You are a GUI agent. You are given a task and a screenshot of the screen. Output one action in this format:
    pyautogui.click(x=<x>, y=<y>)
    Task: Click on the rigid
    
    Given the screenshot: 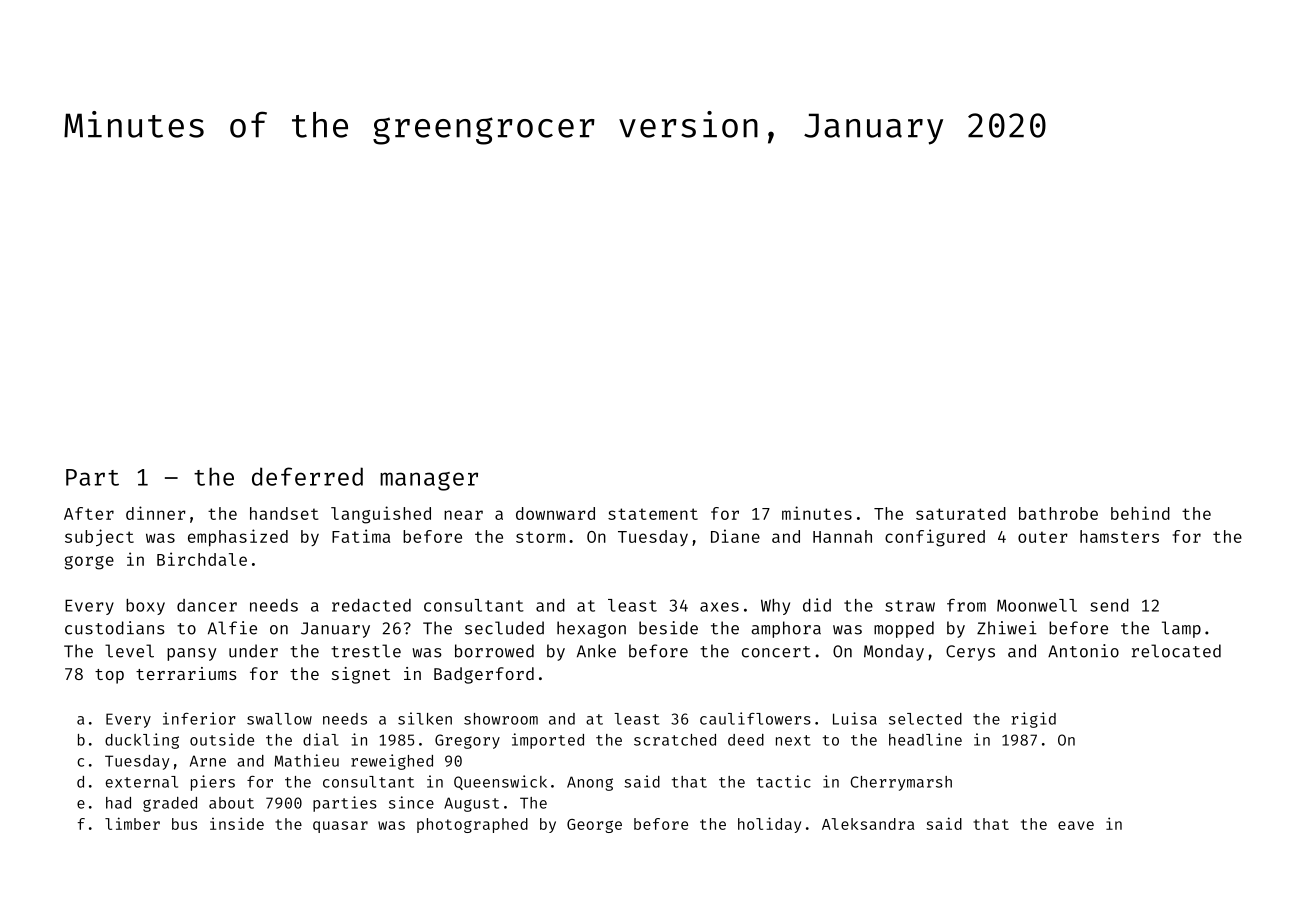 What is the action you would take?
    pyautogui.click(x=1033, y=720)
